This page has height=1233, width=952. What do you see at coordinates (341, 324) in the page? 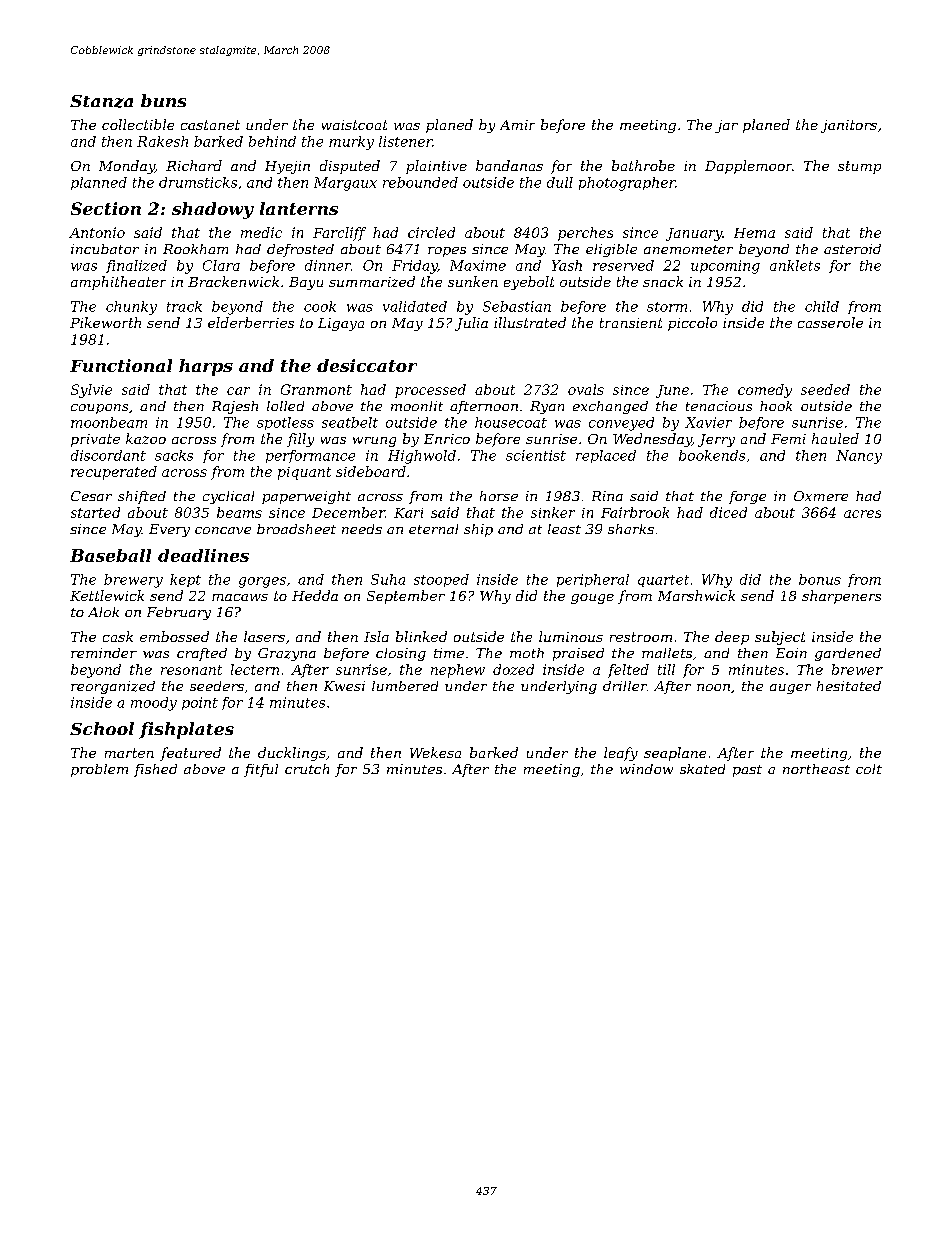
I see `Ligaya` at bounding box center [341, 324].
